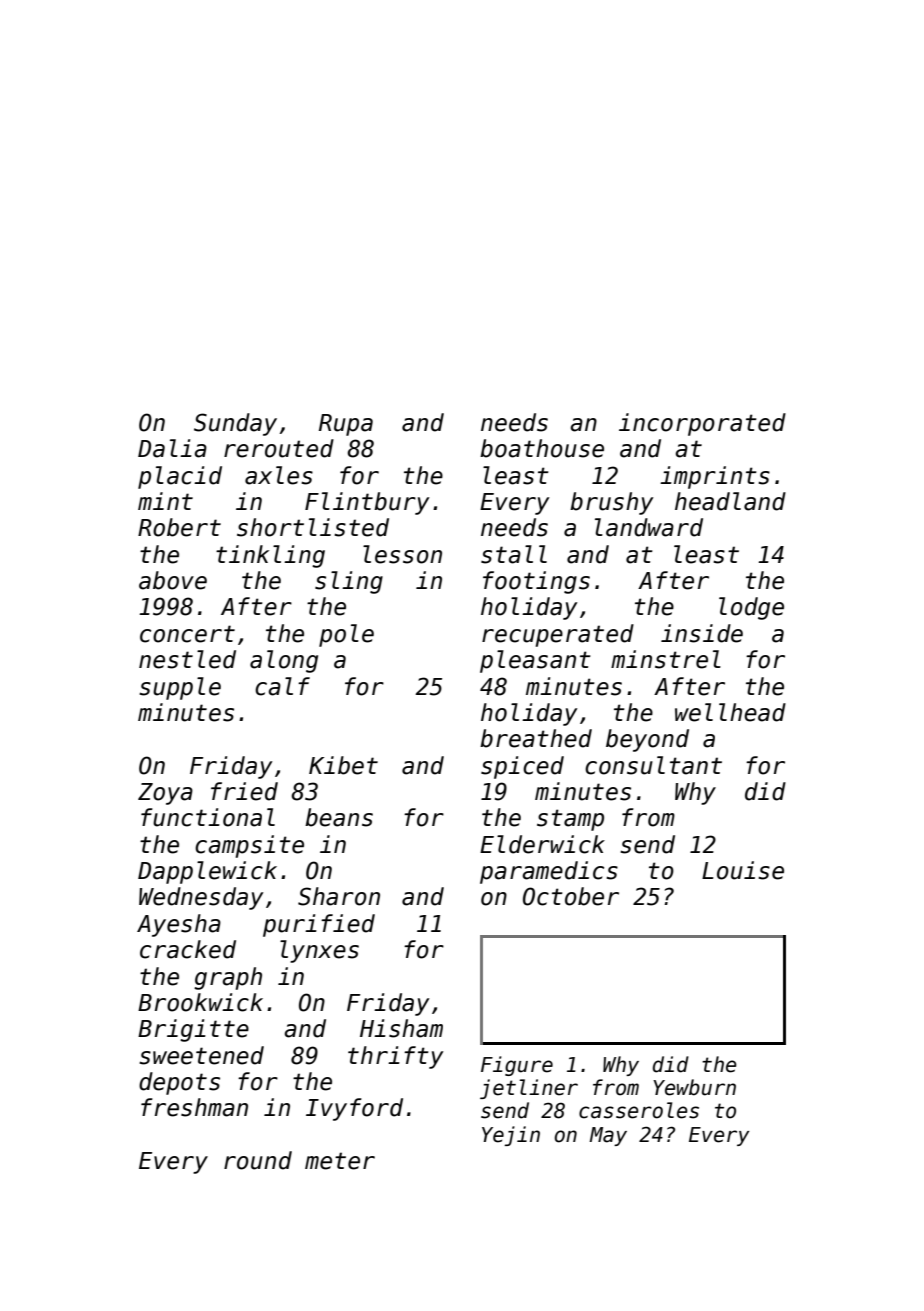  I want to click on footings, so click(536, 582).
